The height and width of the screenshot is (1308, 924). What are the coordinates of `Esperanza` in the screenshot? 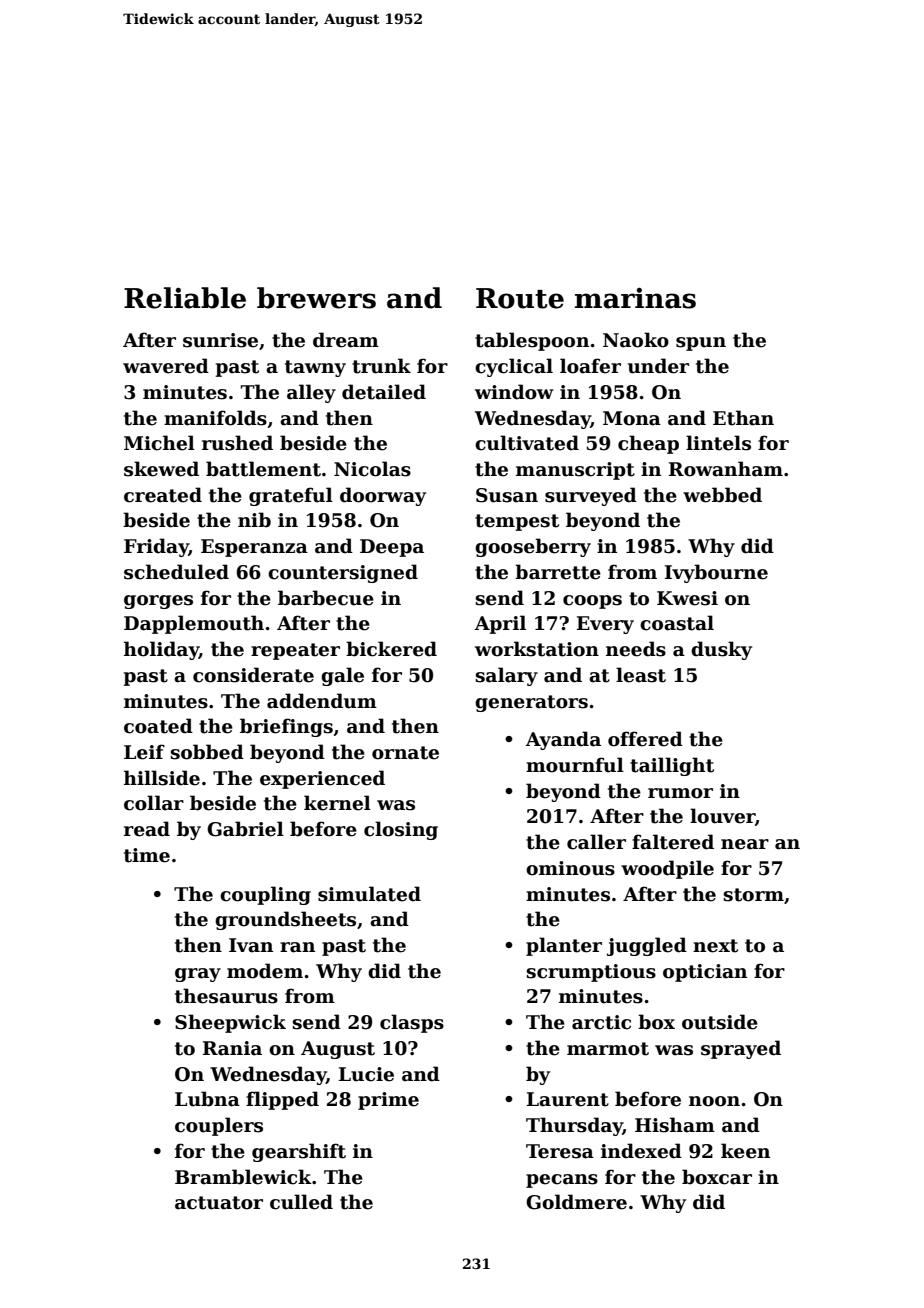 It's located at (254, 548).
